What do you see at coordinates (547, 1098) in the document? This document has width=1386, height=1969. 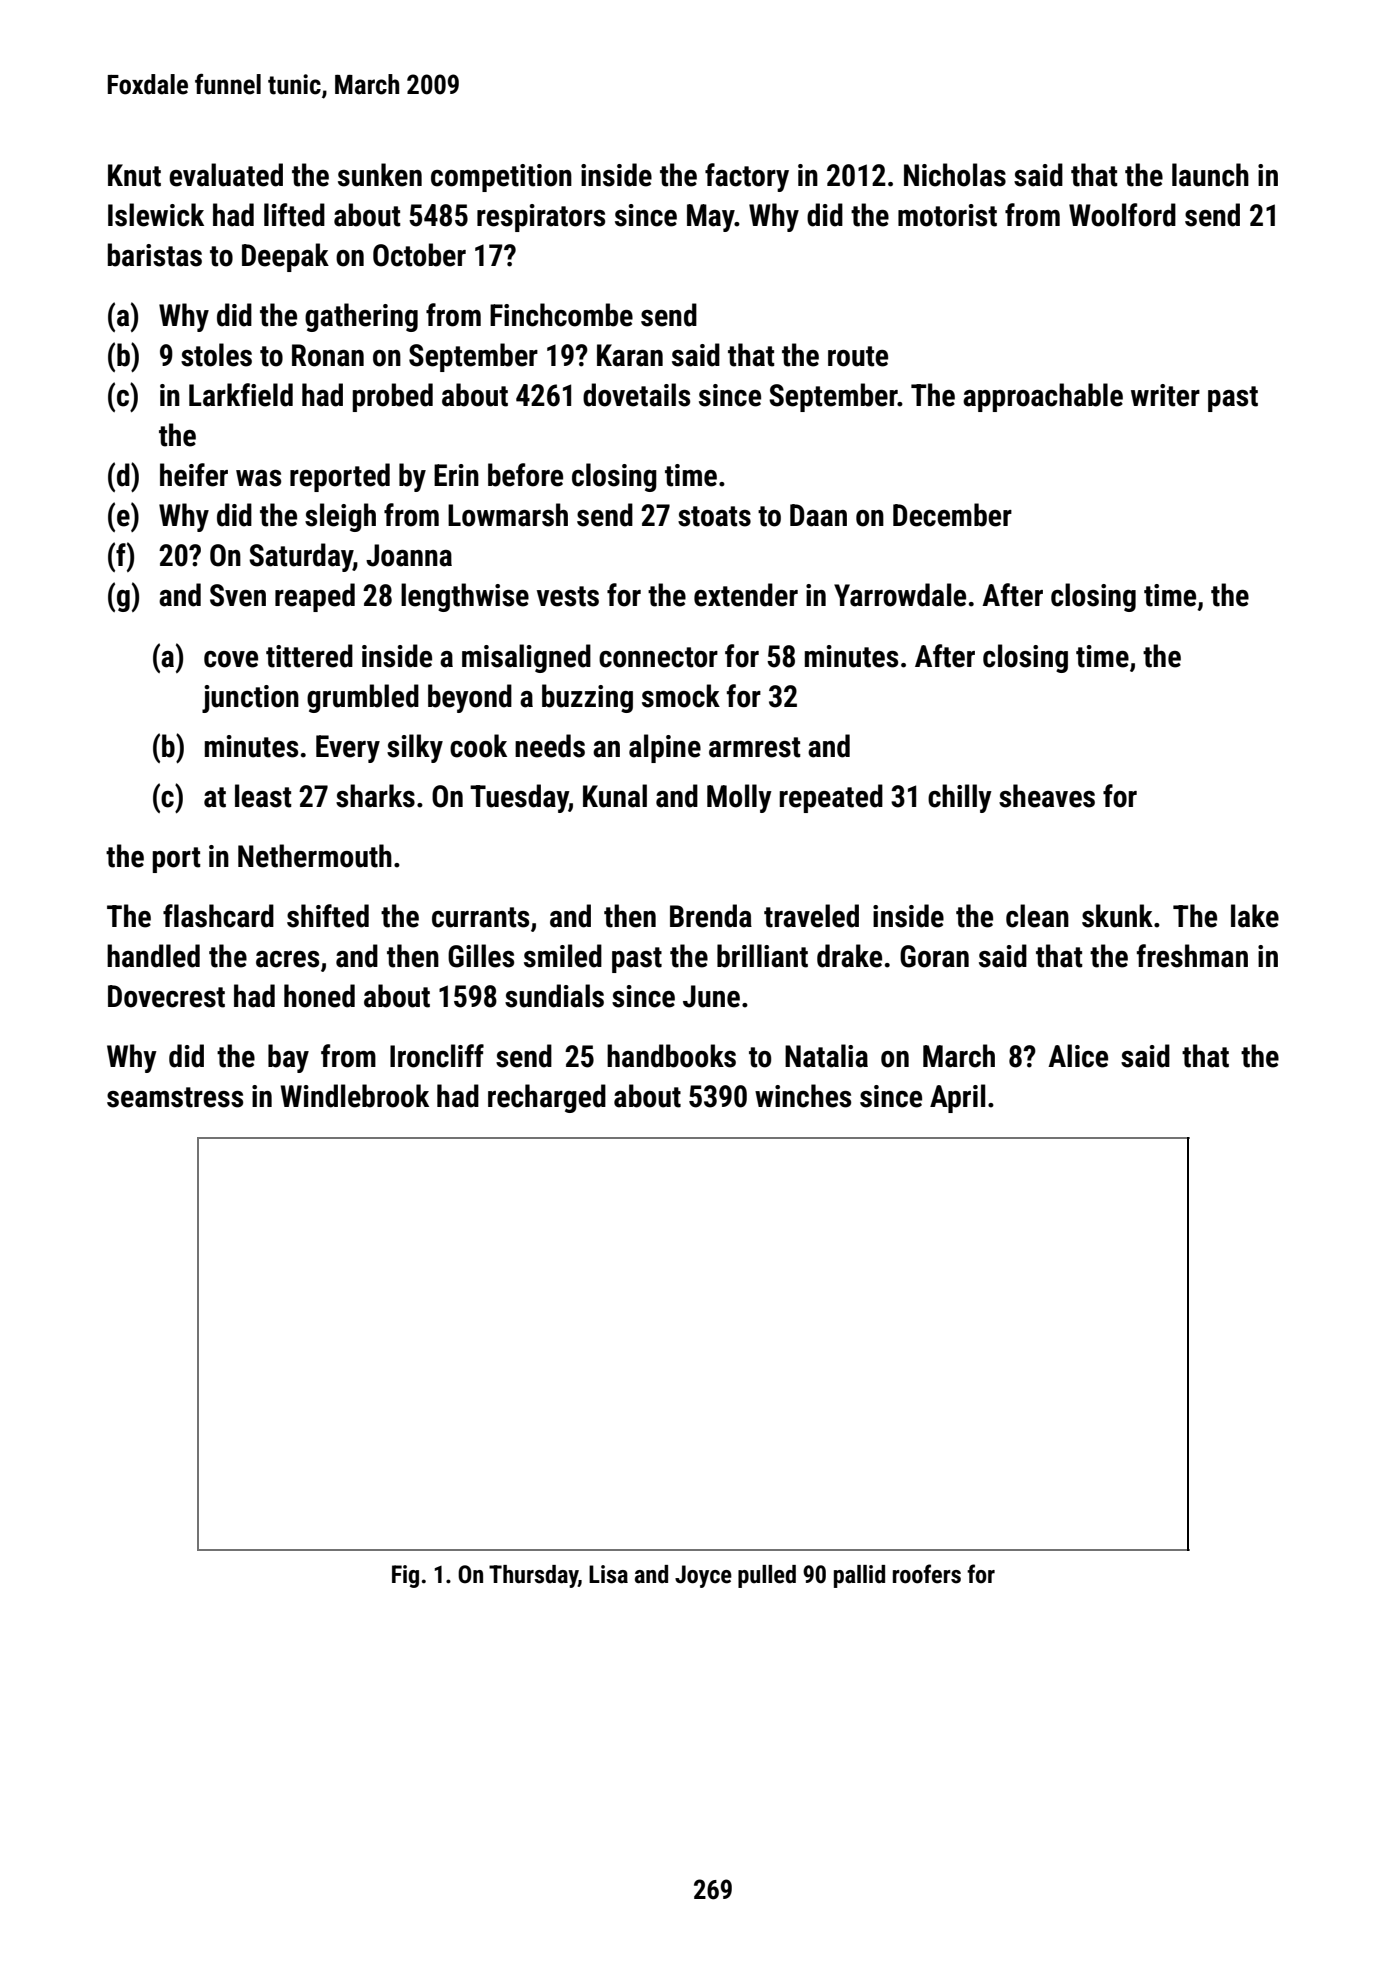 I see `recharged` at bounding box center [547, 1098].
